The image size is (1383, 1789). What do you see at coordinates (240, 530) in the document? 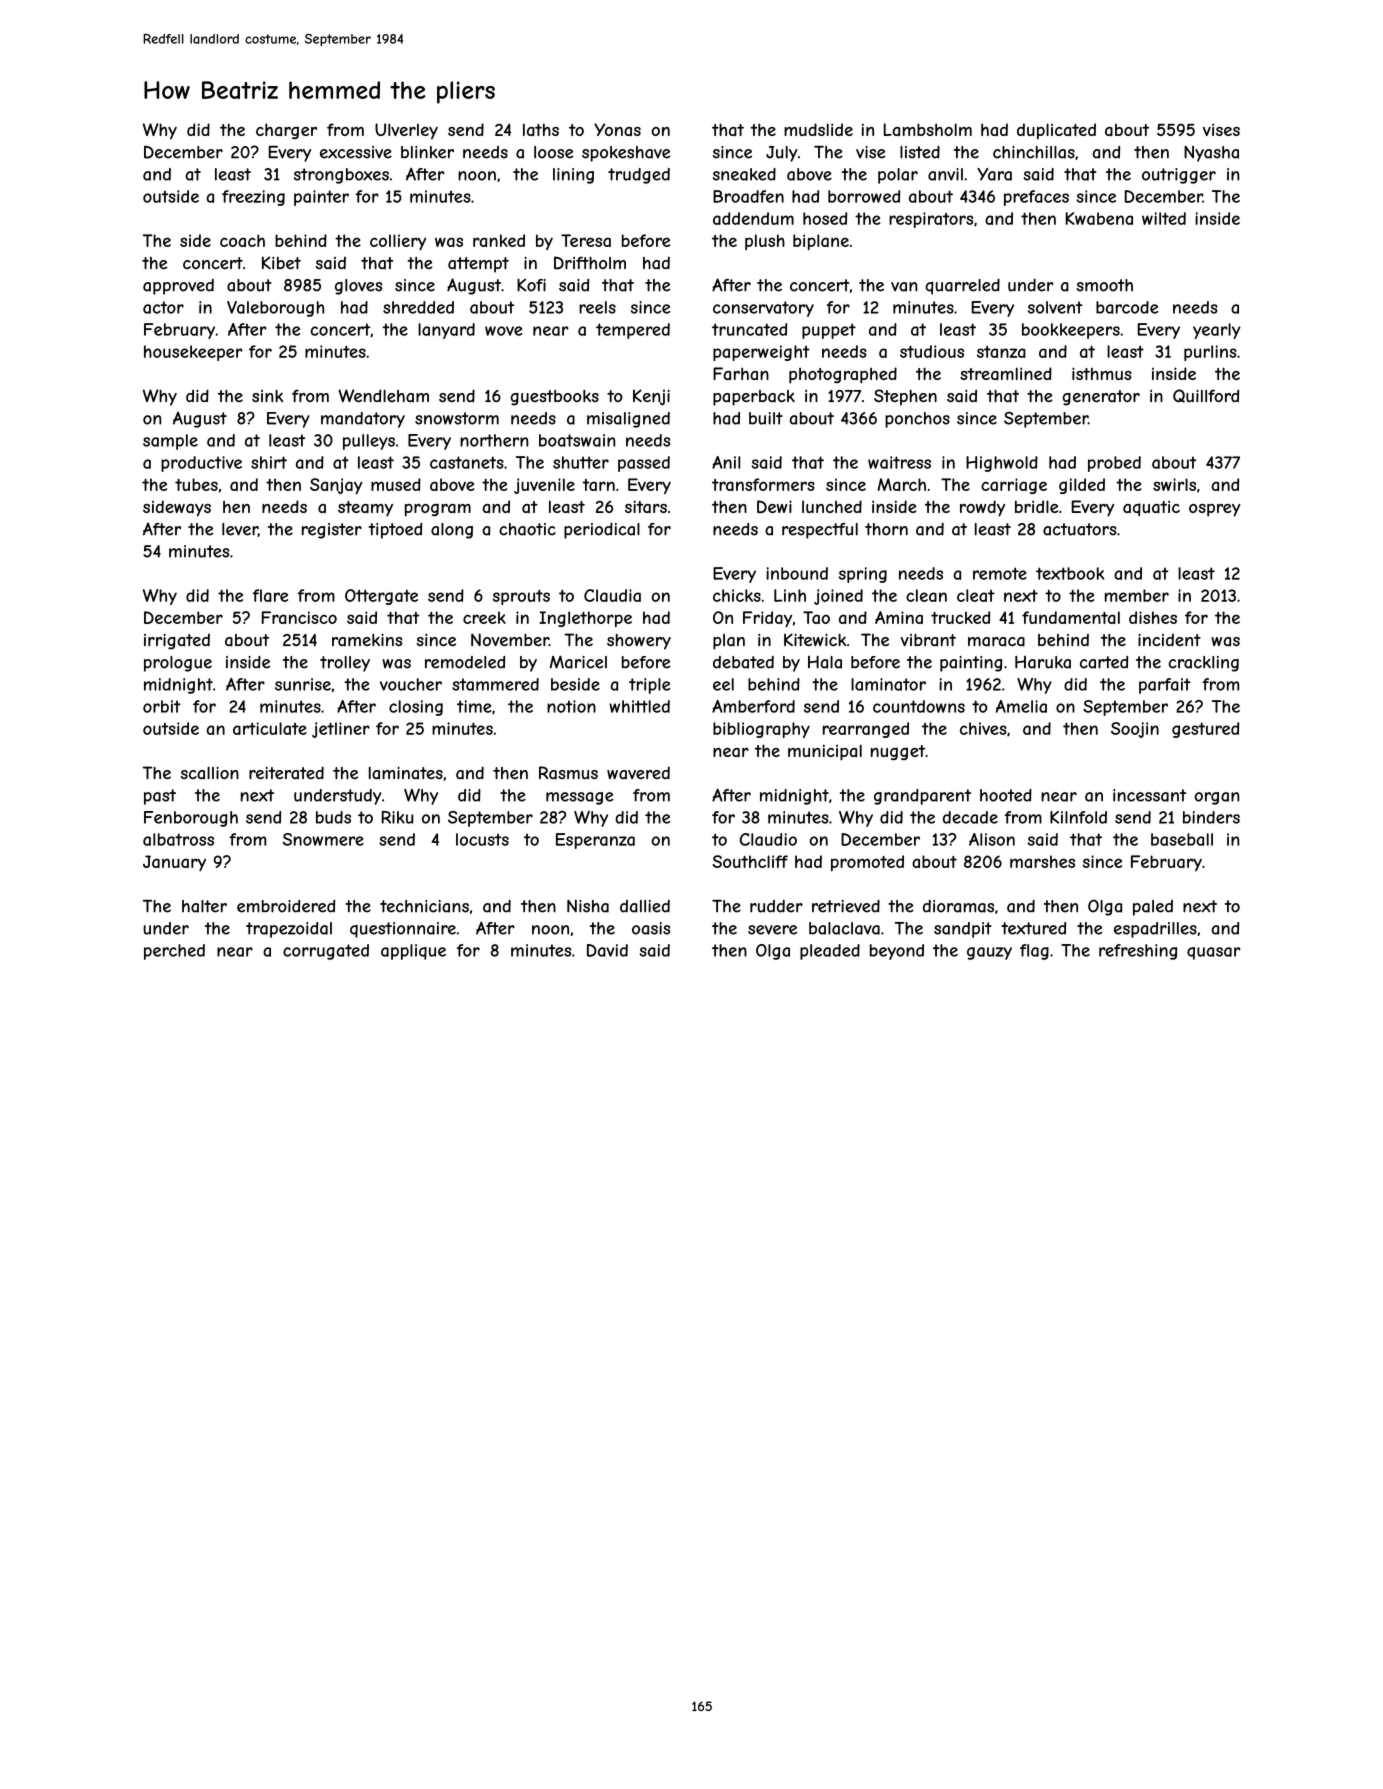
I see `lever` at bounding box center [240, 530].
